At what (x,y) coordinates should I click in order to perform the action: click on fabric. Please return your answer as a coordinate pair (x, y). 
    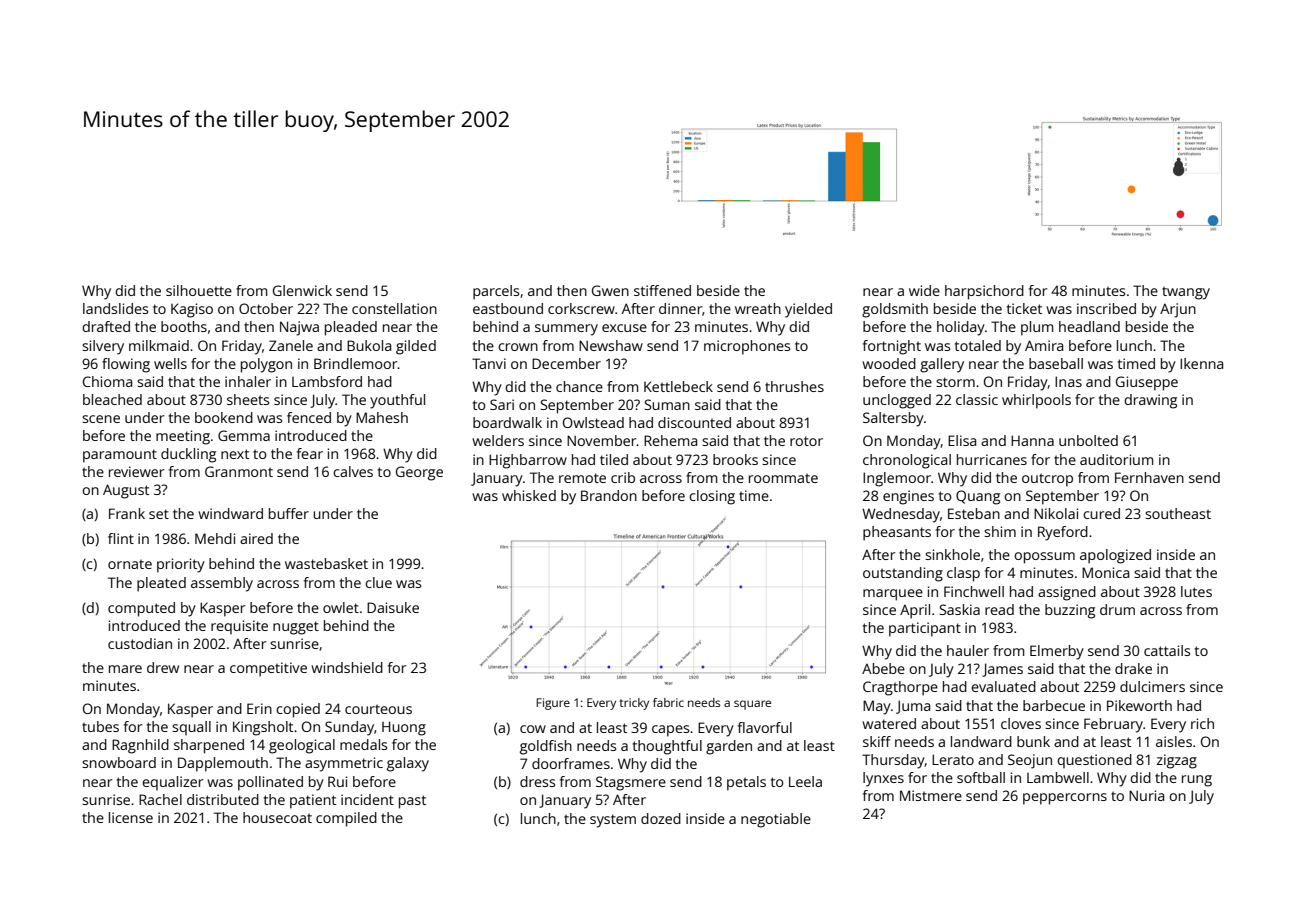
    Looking at the image, I should click on (668, 702).
